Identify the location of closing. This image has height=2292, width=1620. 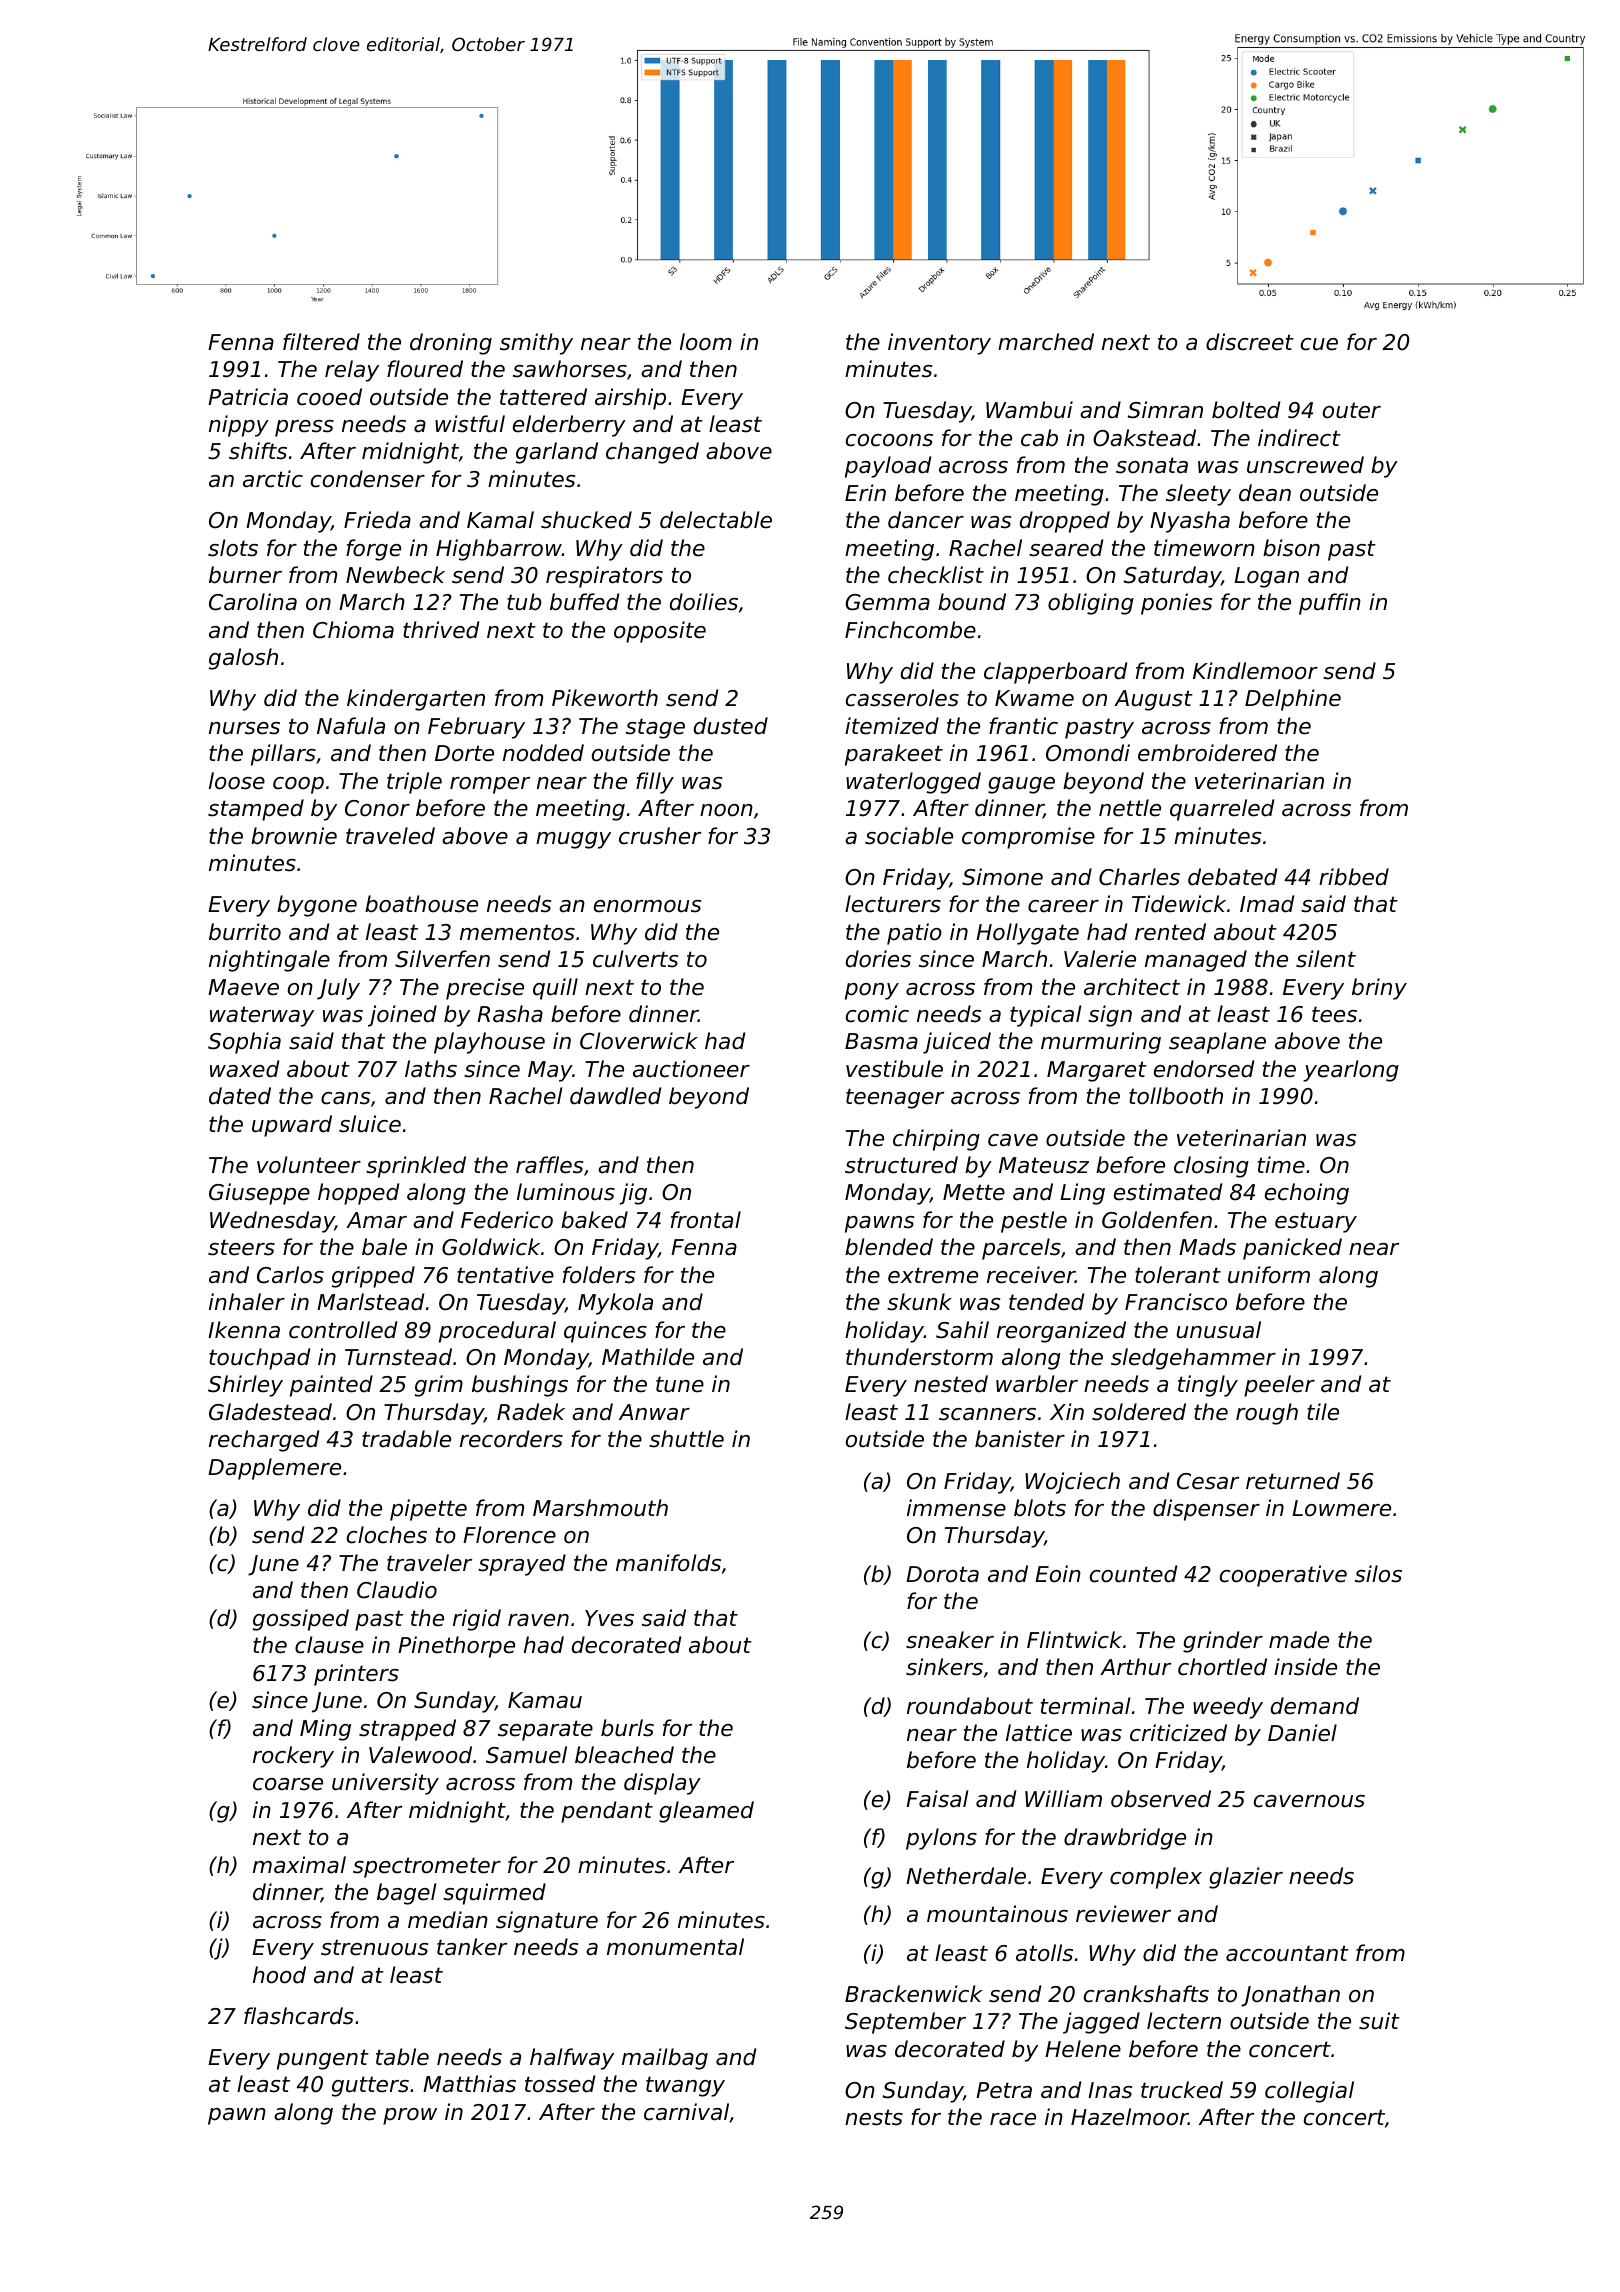
(1211, 1167).
